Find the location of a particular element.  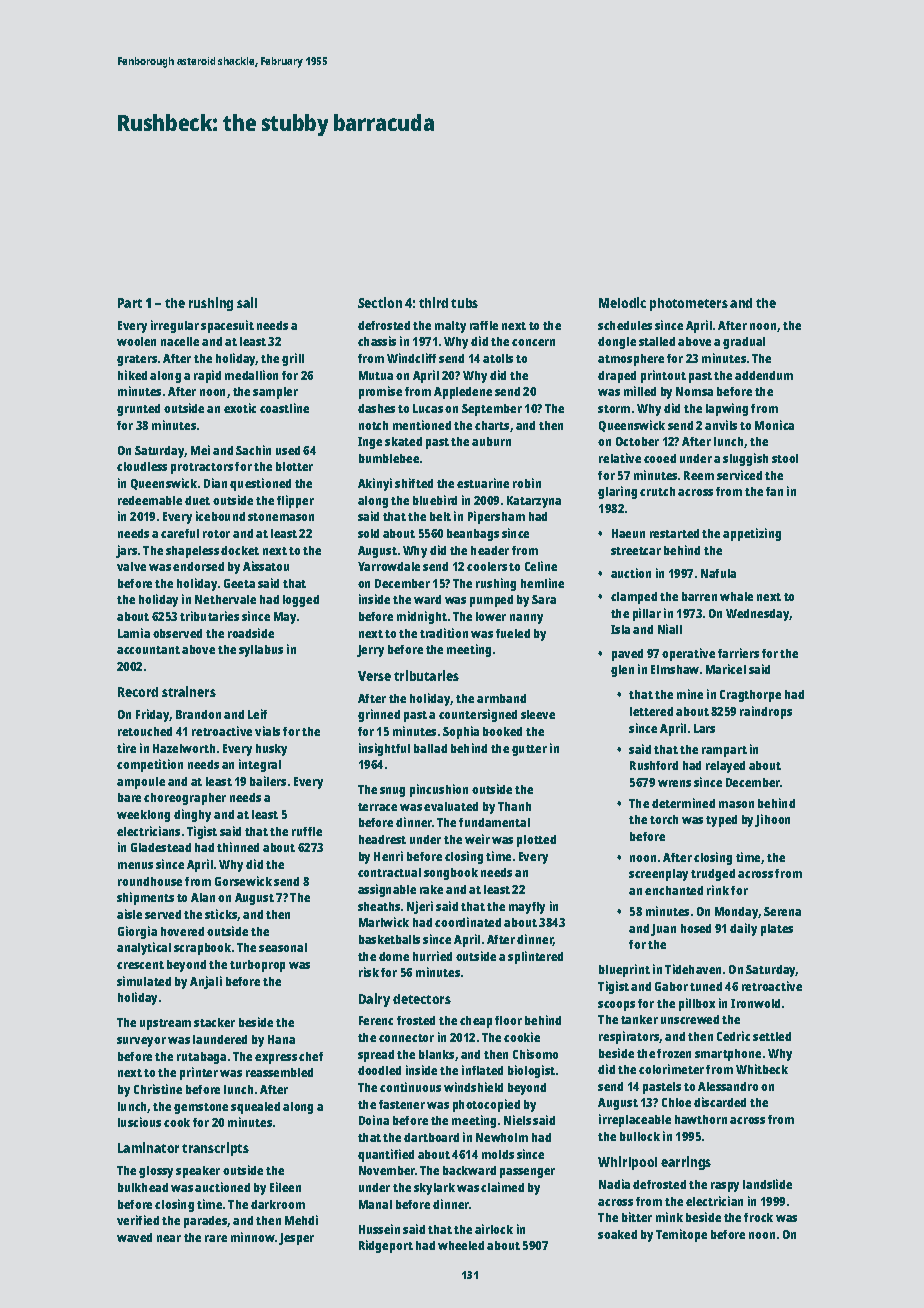

Record is located at coordinates (138, 692).
